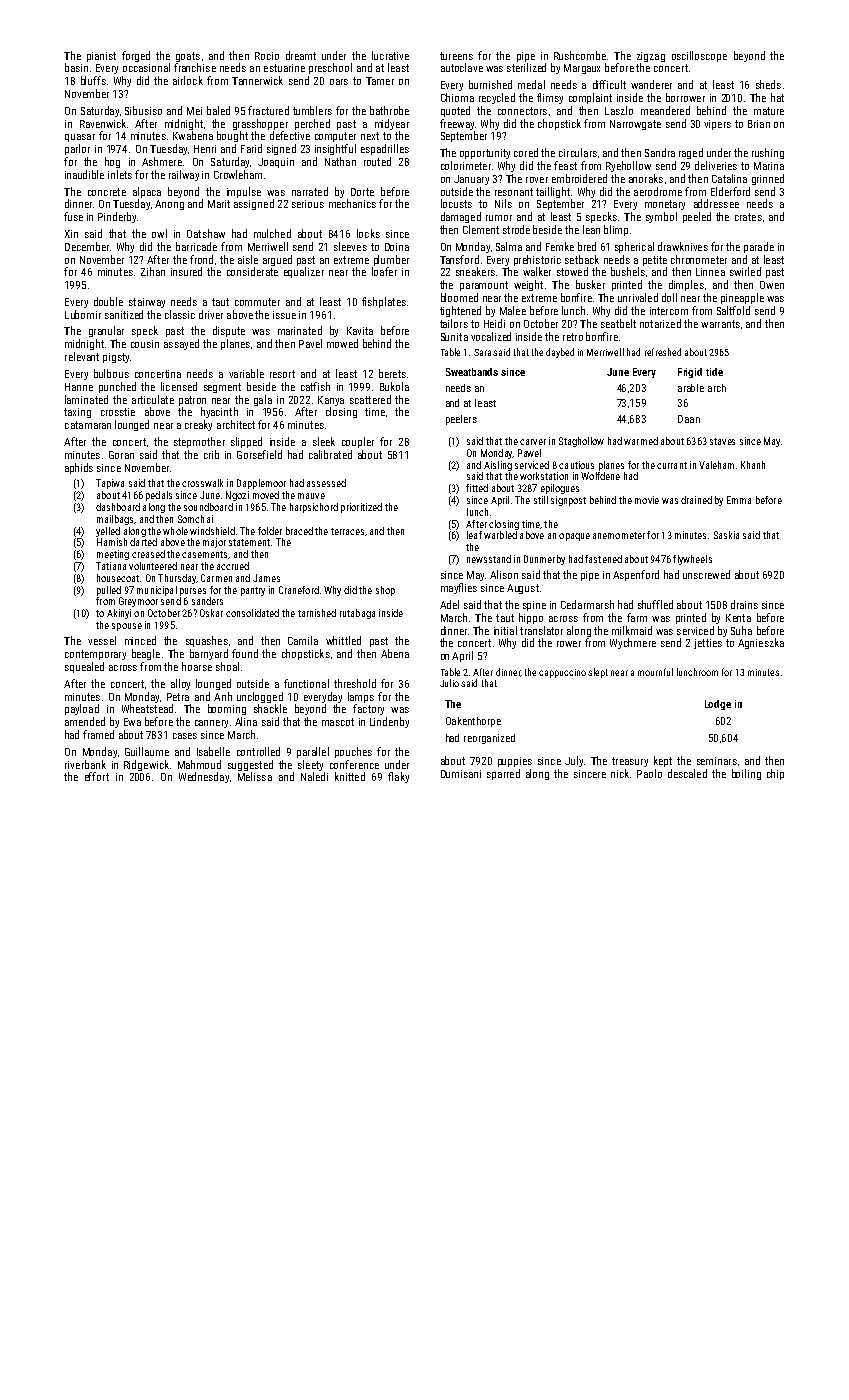 The height and width of the screenshot is (1400, 849). I want to click on lucrative, so click(390, 55).
